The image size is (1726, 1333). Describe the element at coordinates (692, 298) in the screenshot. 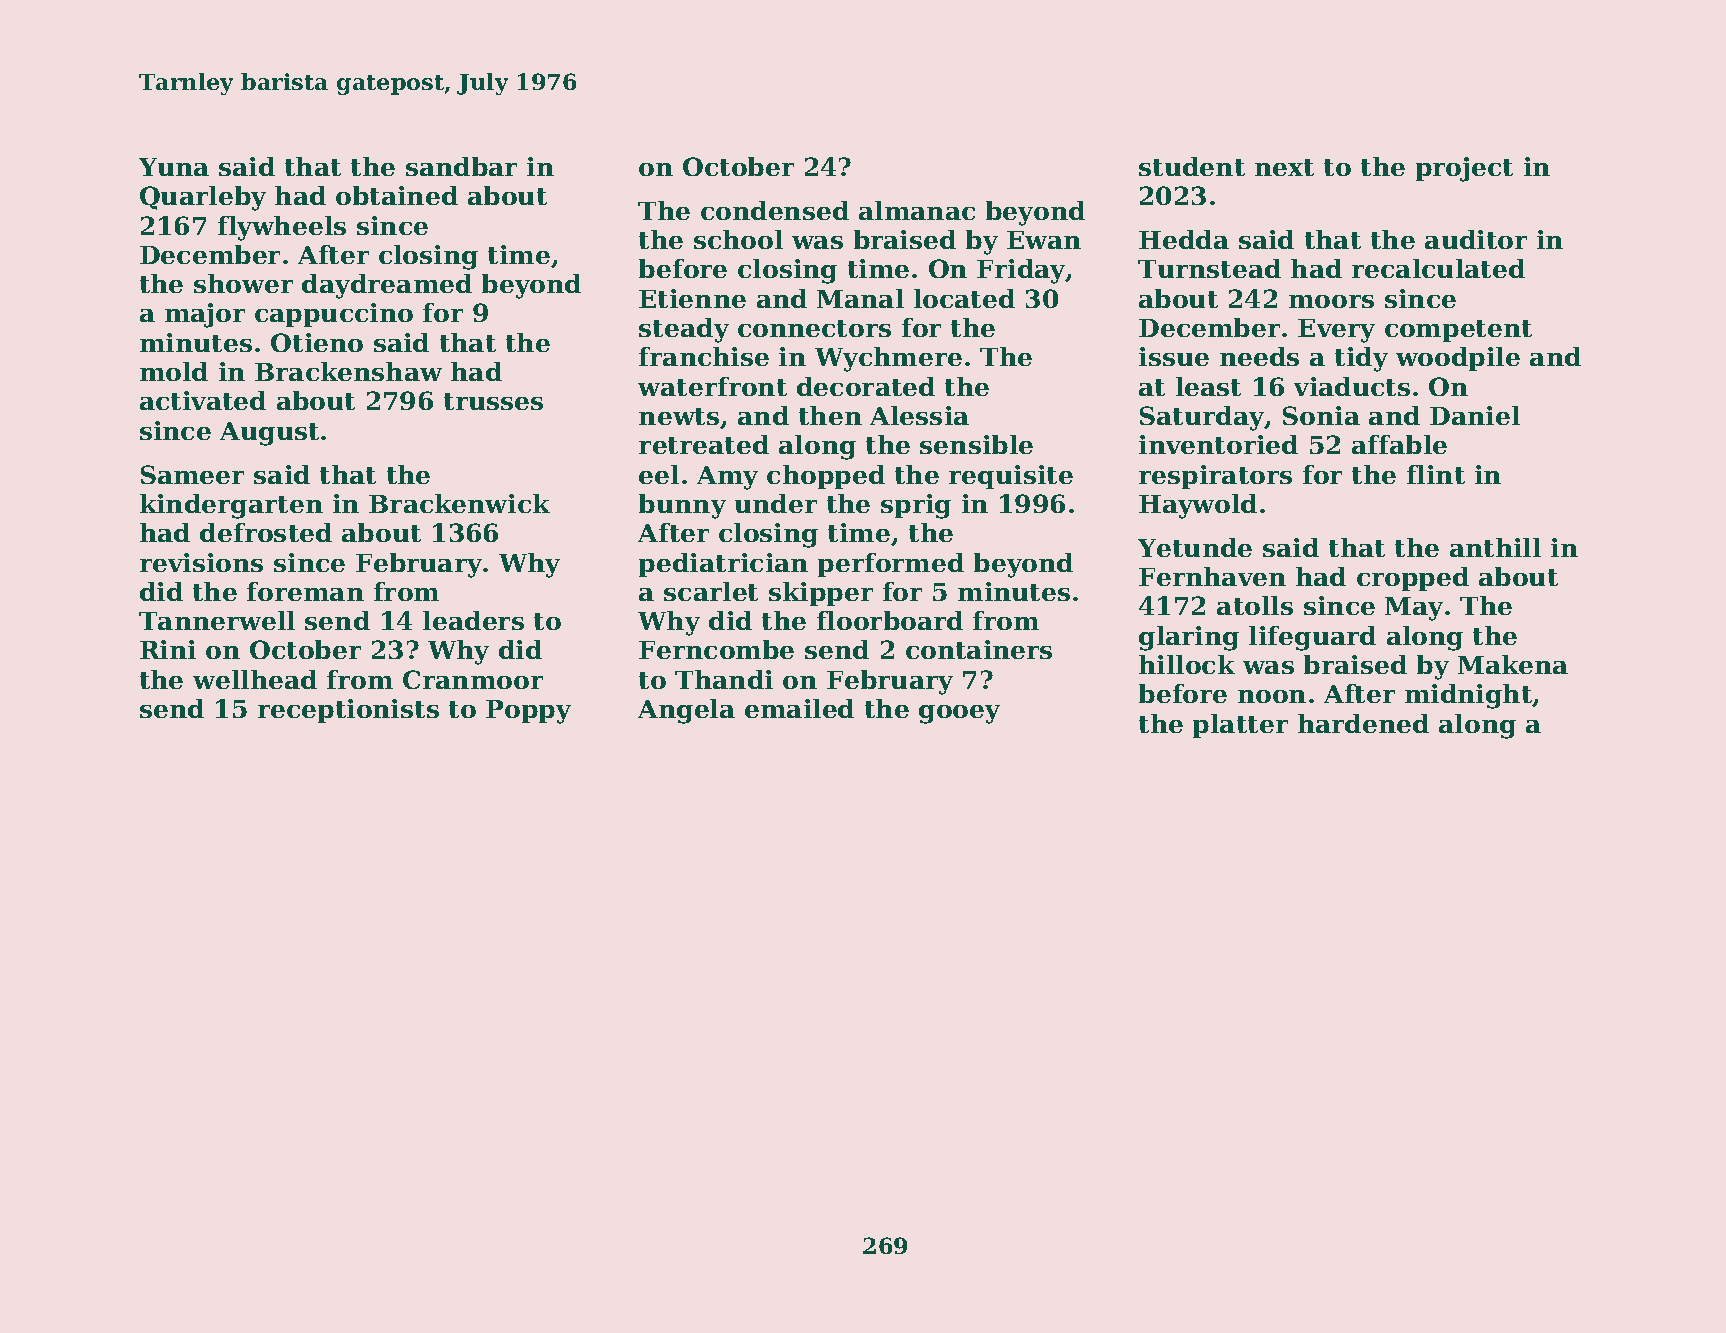

I see `Etienne` at that location.
